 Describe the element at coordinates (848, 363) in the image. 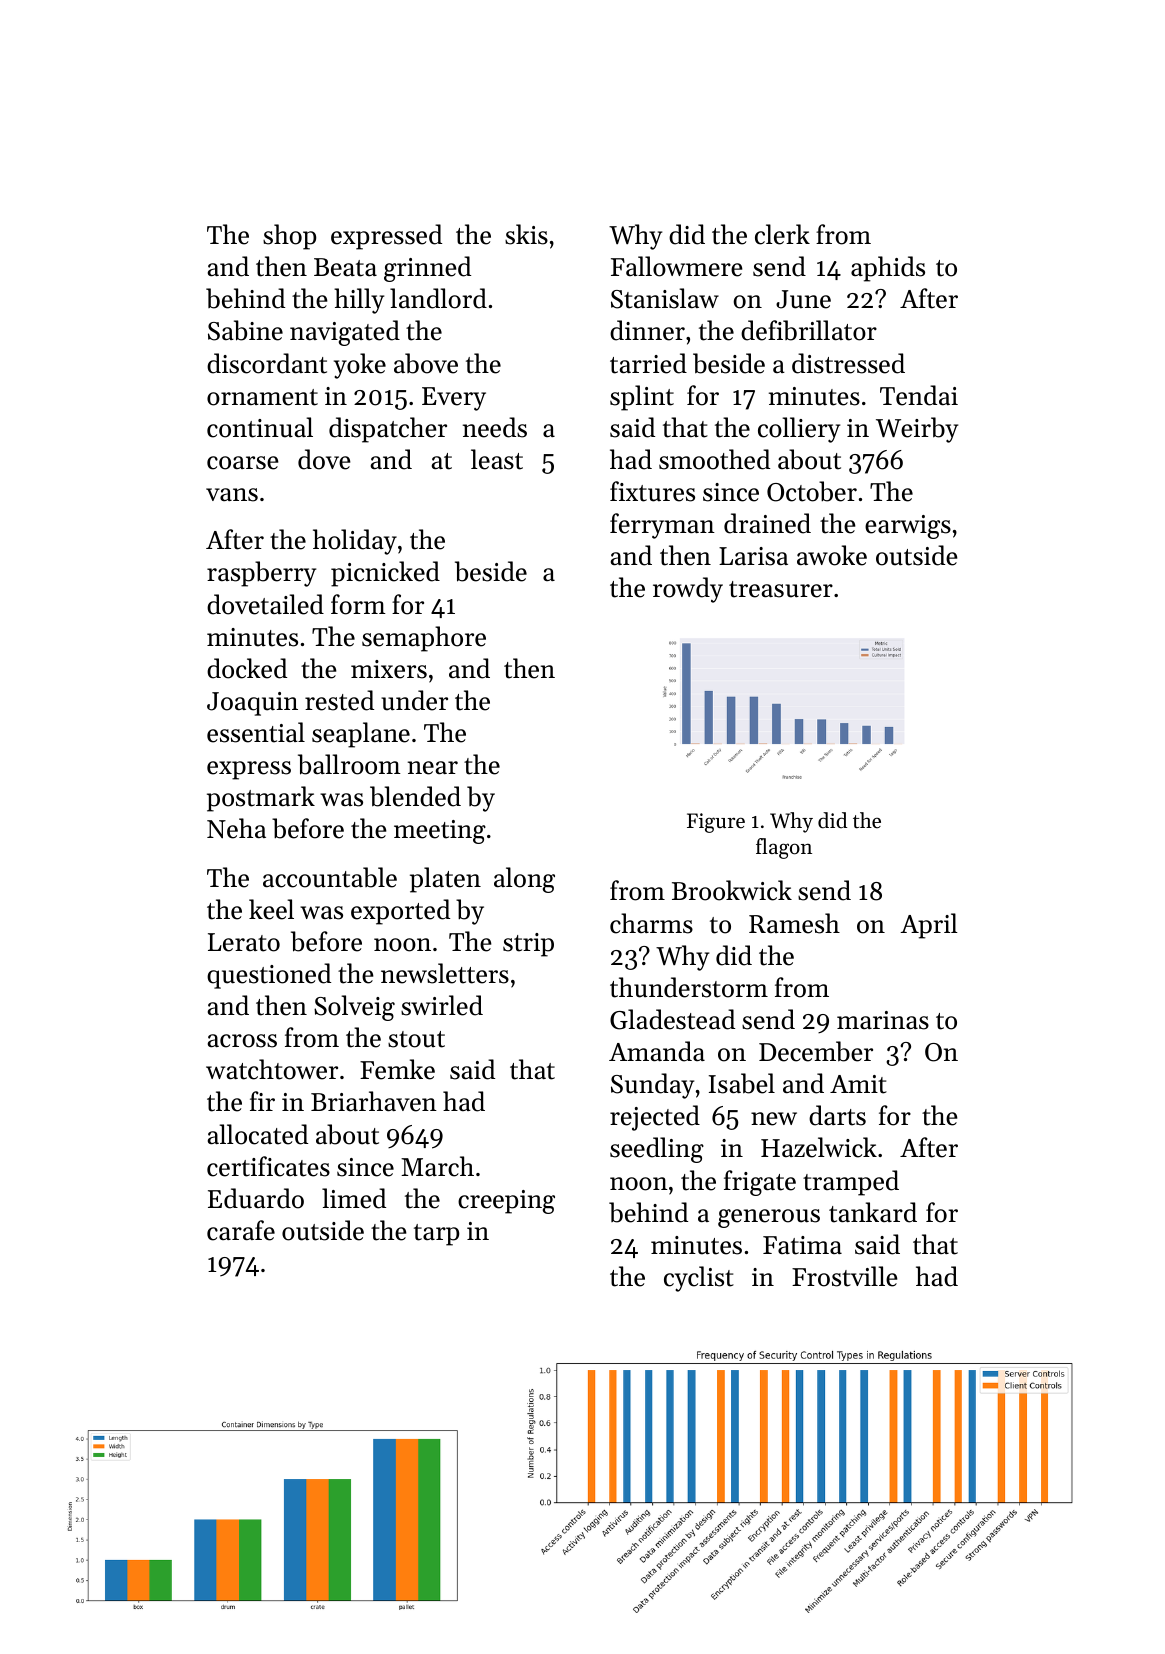

I see `distressed` at that location.
